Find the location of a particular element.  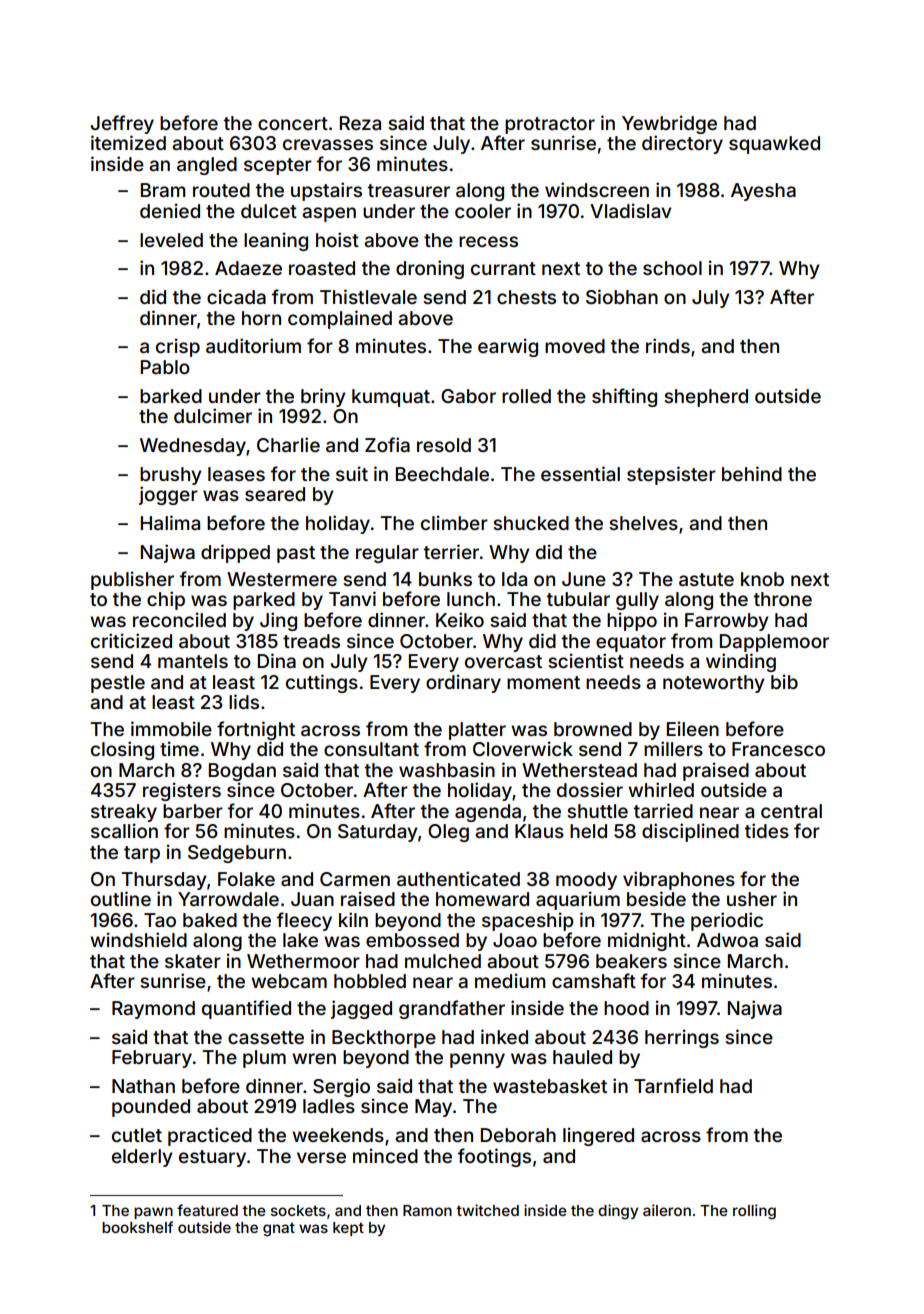

angled is located at coordinates (207, 166).
